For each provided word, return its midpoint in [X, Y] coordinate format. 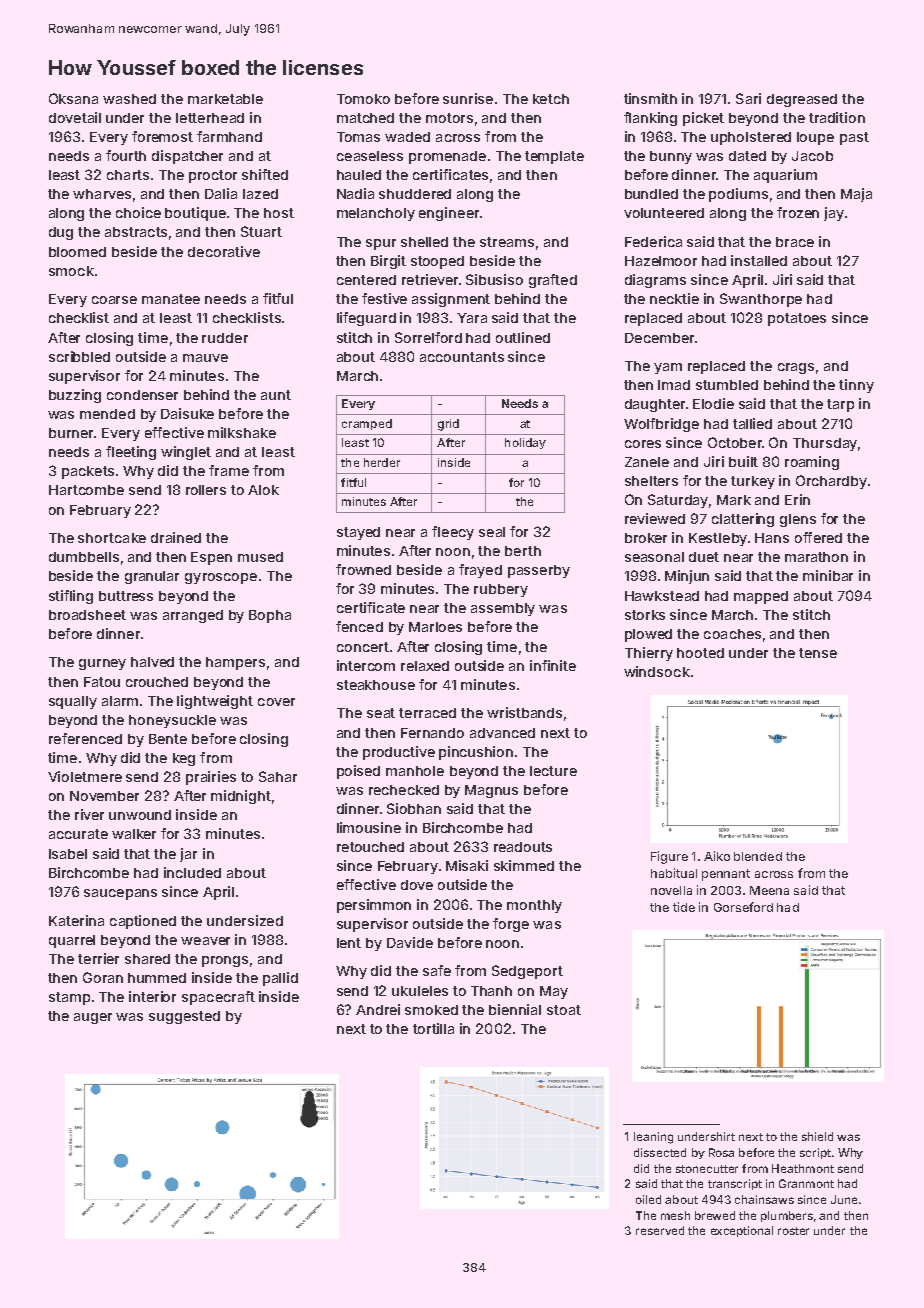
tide [684, 907]
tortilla [433, 1028]
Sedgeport [527, 972]
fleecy [453, 533]
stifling [71, 597]
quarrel [72, 941]
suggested [184, 1017]
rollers [206, 490]
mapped [761, 597]
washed [129, 99]
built [743, 461]
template [554, 157]
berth [523, 551]
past [854, 138]
